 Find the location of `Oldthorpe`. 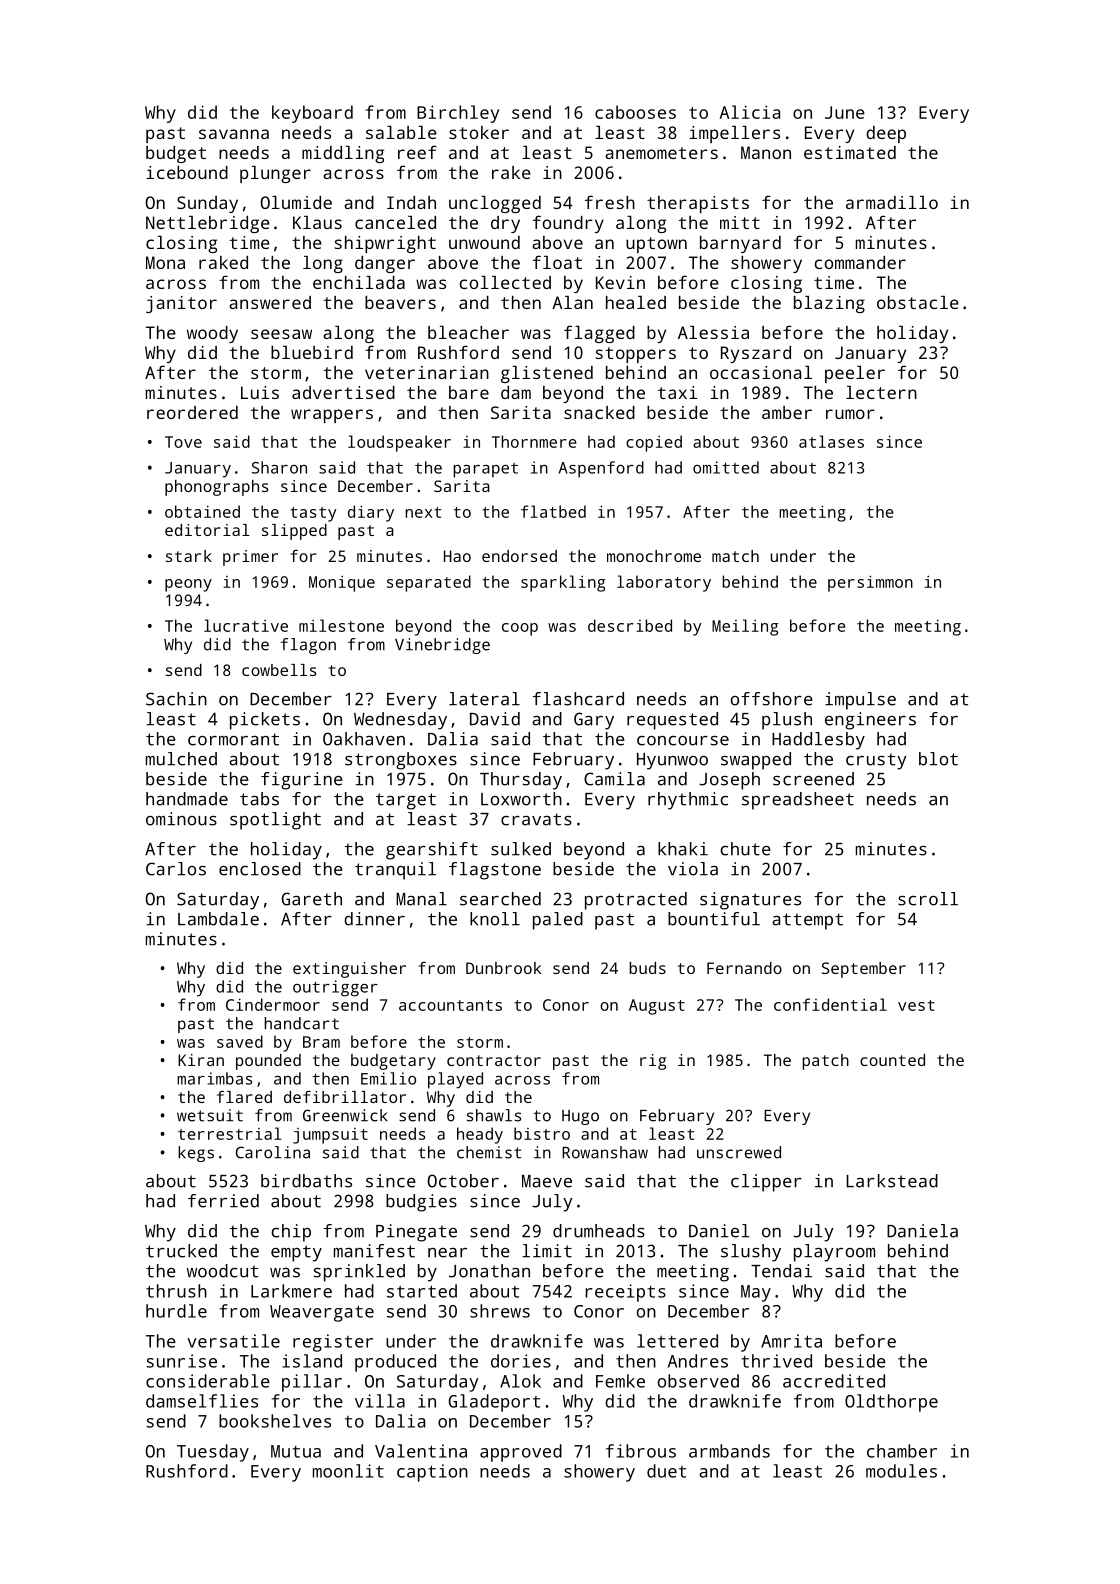

Oldthorpe is located at coordinates (891, 1403).
